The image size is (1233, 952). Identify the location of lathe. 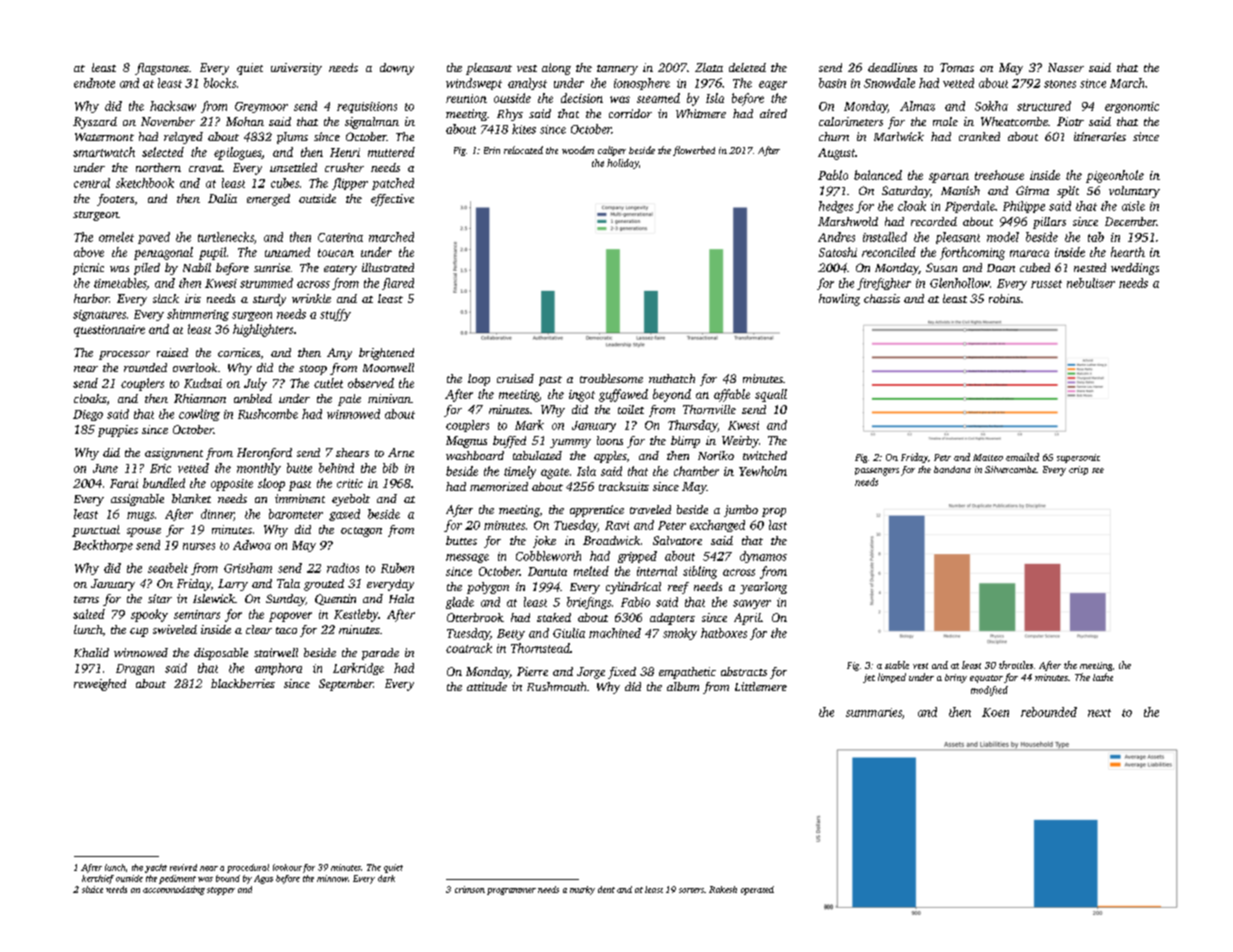
(1103, 677).
